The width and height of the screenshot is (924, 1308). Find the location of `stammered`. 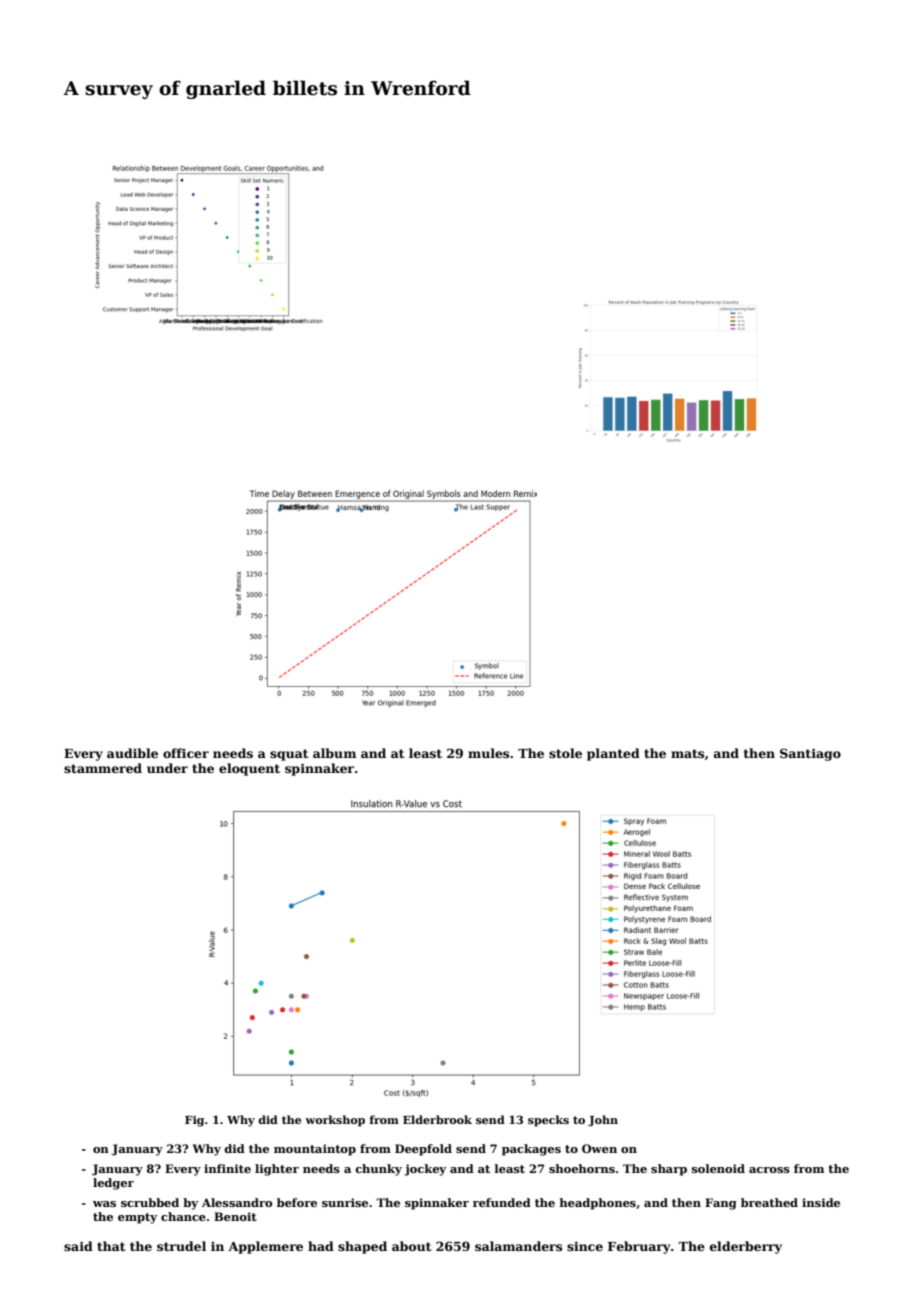

stammered is located at coordinates (103, 768).
